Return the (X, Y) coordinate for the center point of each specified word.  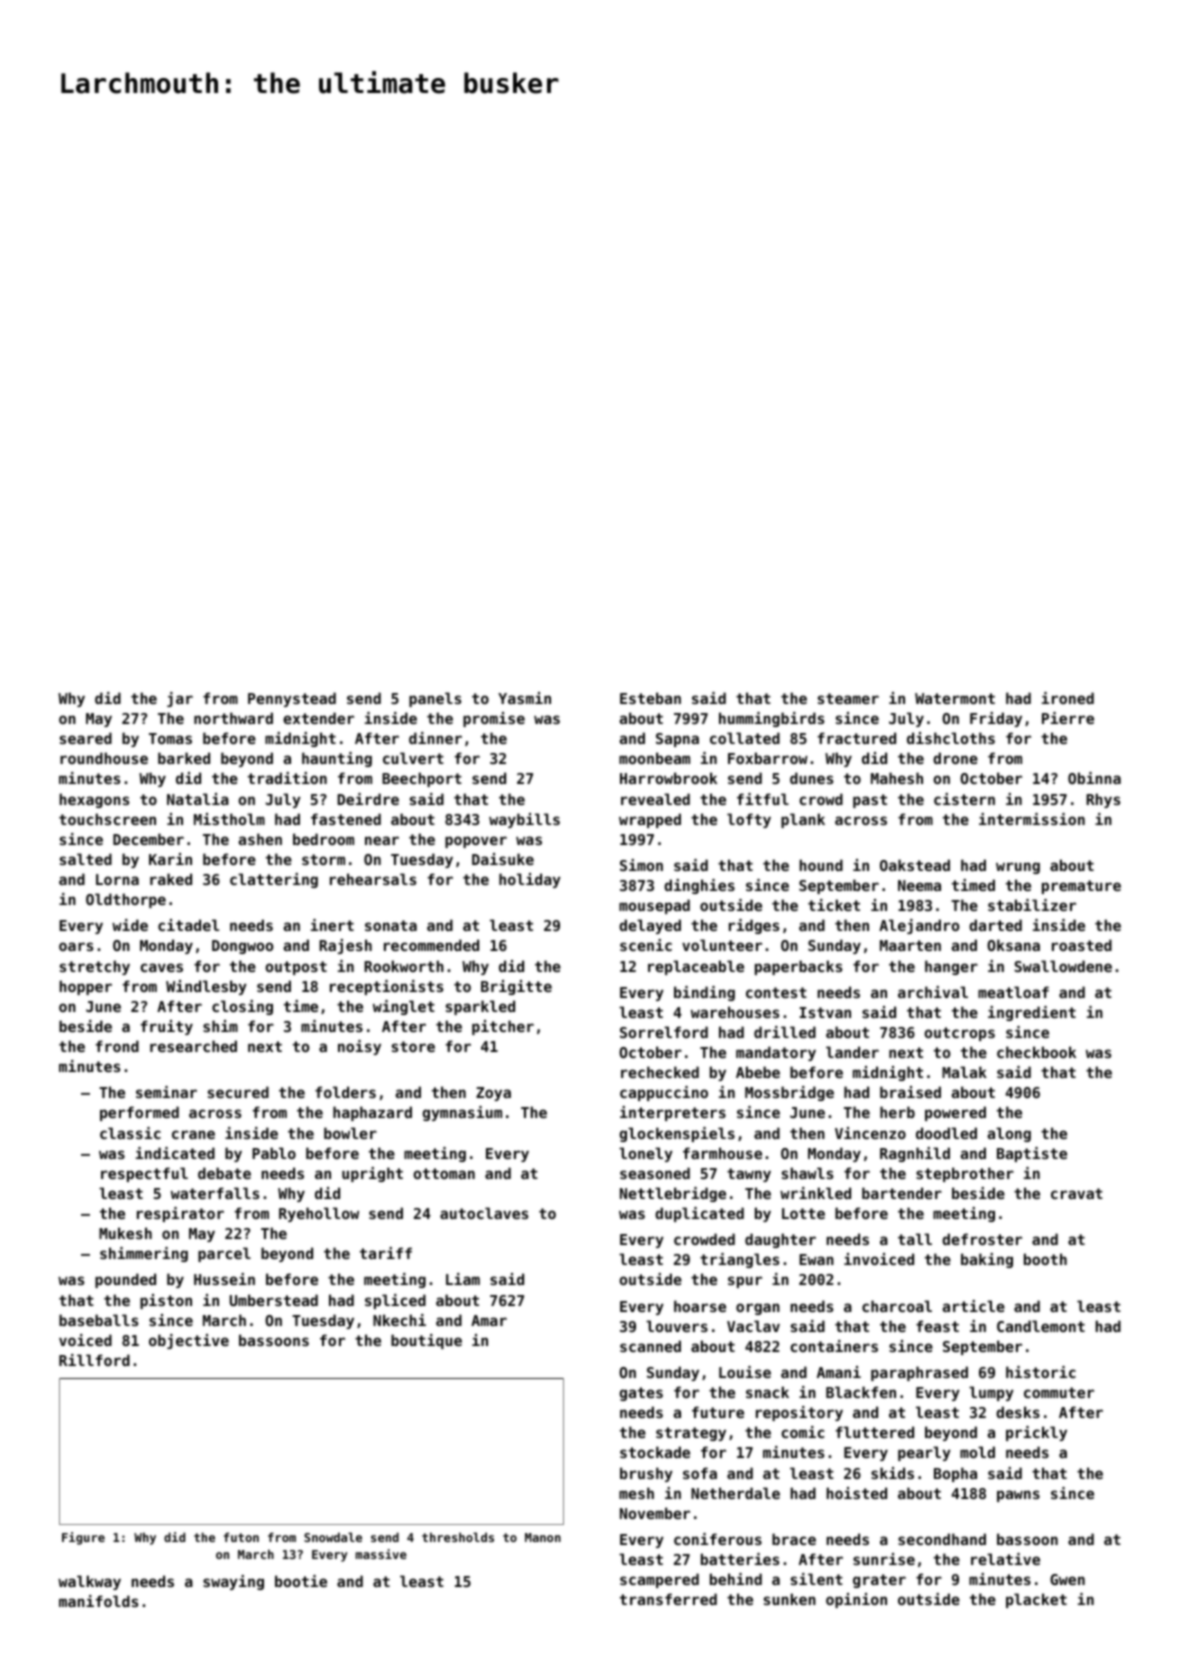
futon (241, 1537)
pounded (125, 1280)
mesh (636, 1493)
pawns (1018, 1496)
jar (180, 699)
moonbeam (654, 758)
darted (995, 925)
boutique (426, 1341)
